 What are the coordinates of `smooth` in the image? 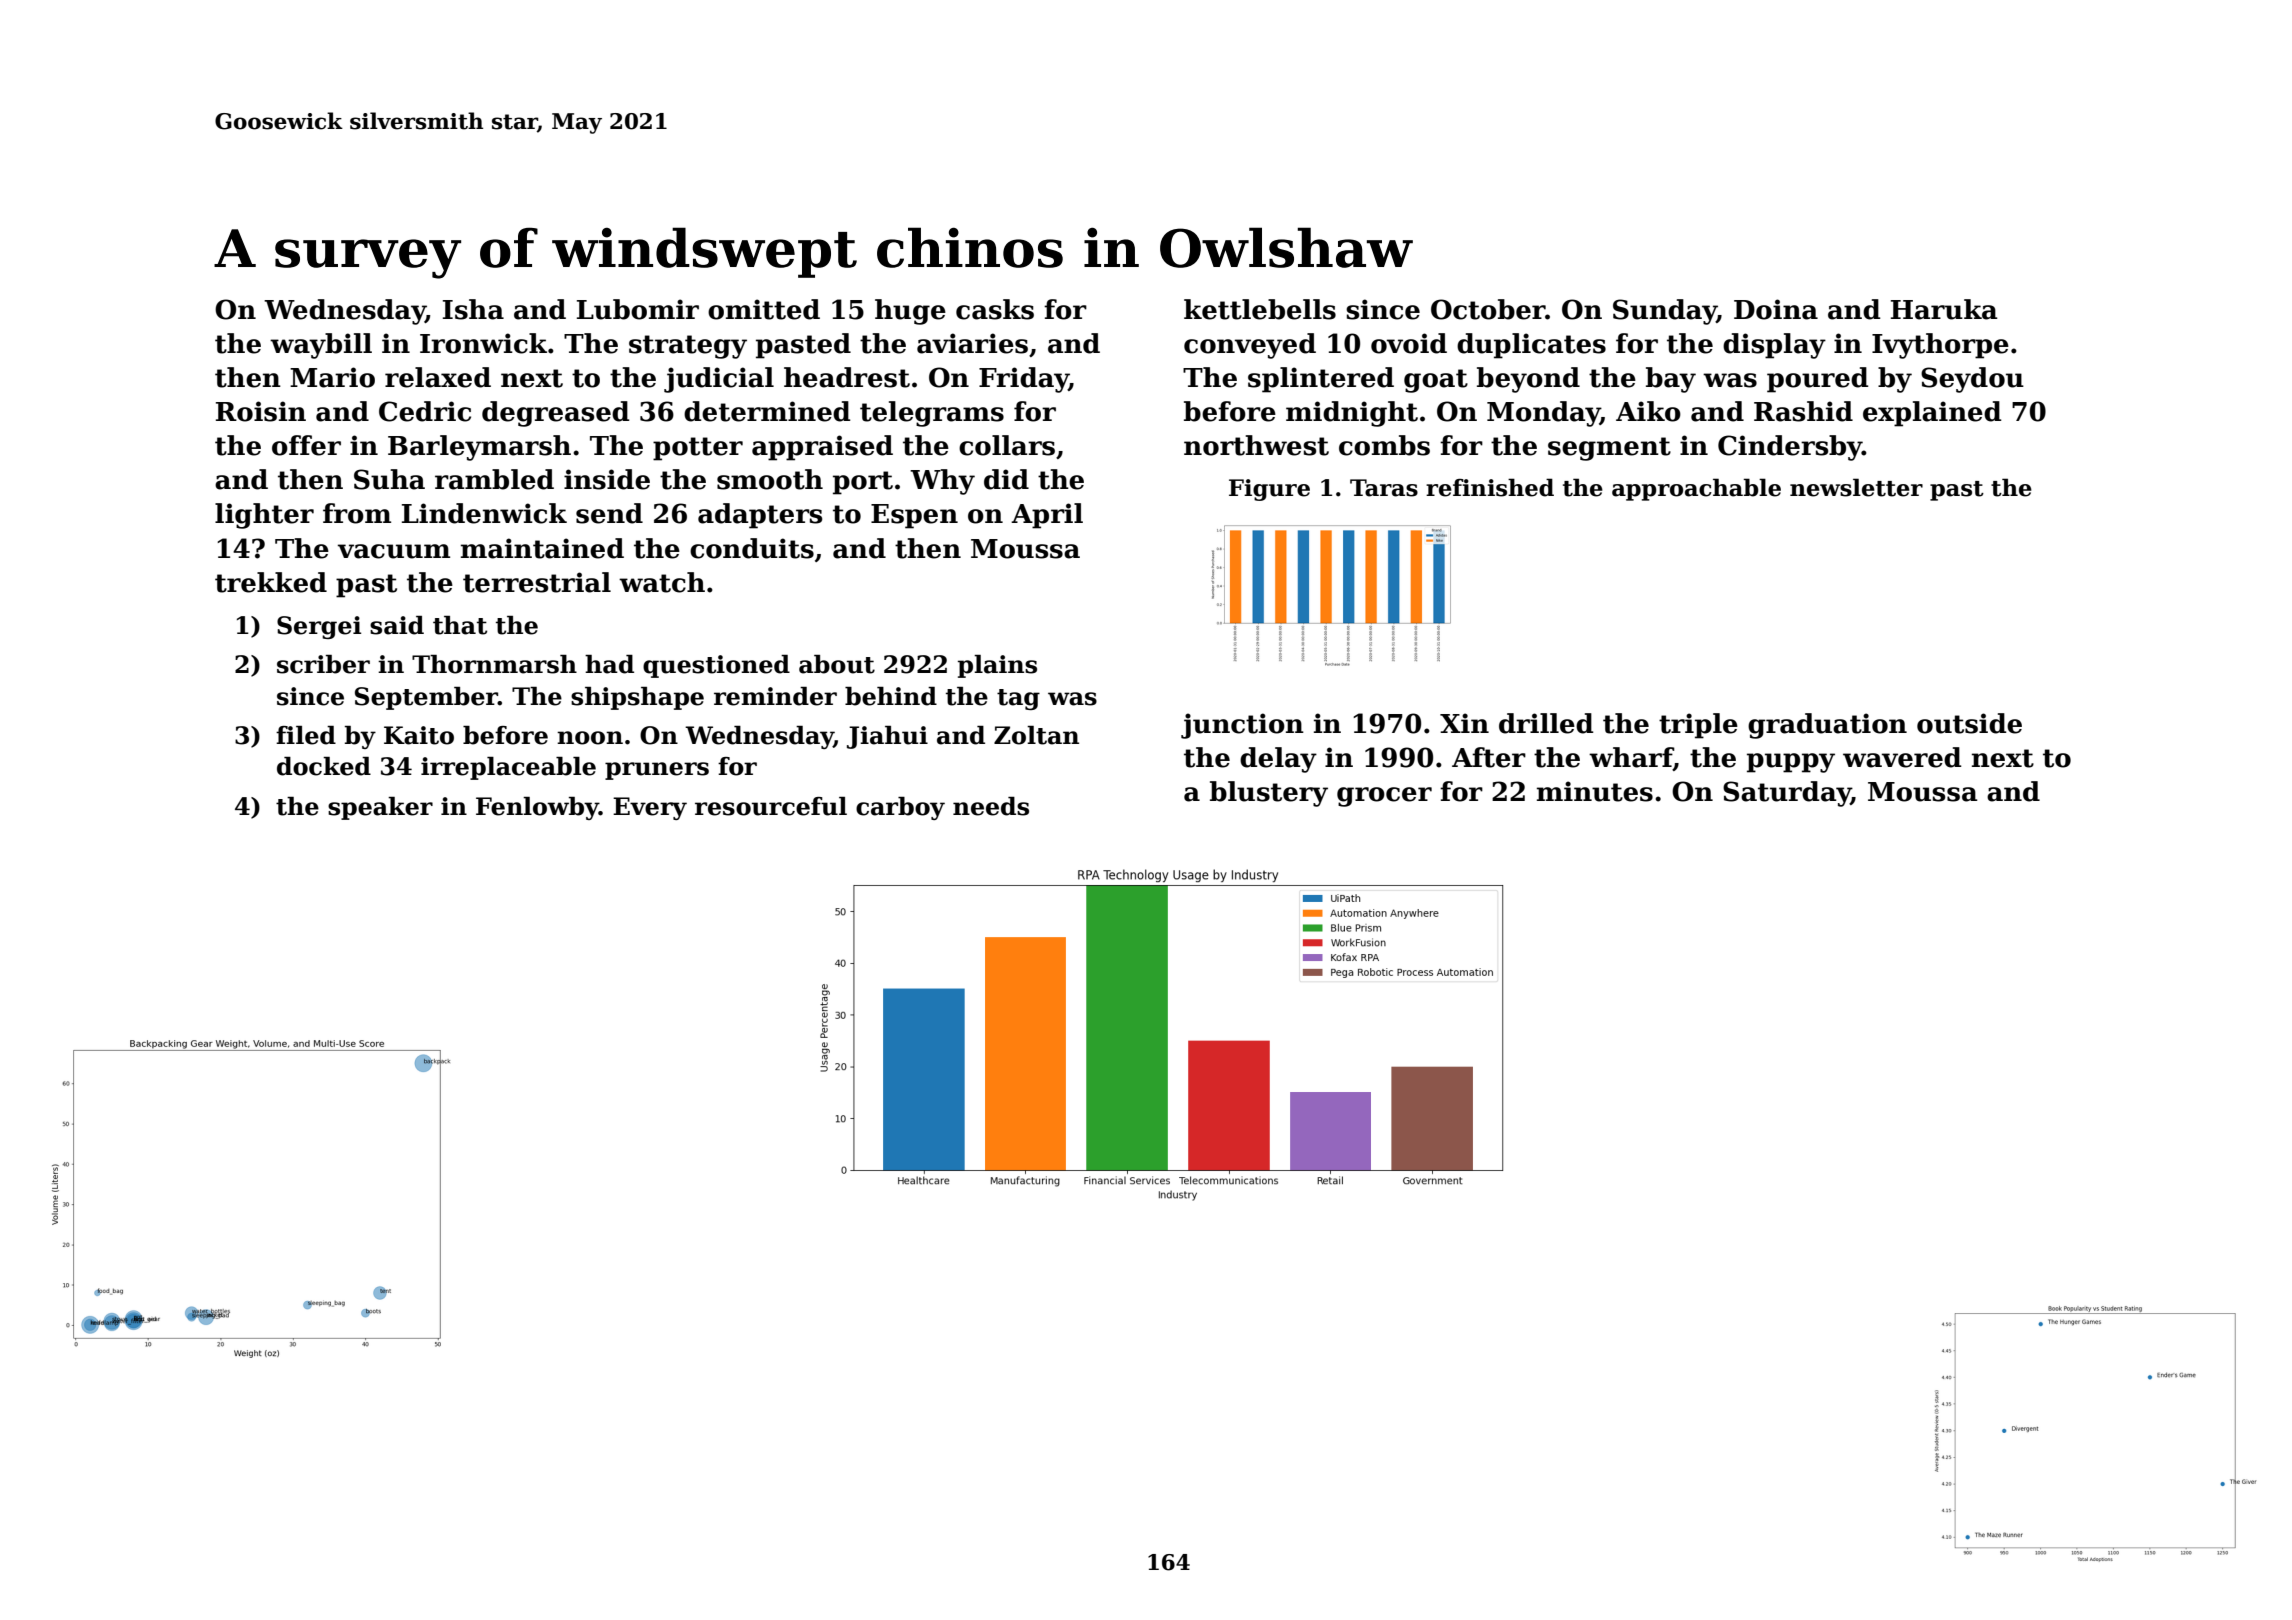 It's located at (770, 479).
